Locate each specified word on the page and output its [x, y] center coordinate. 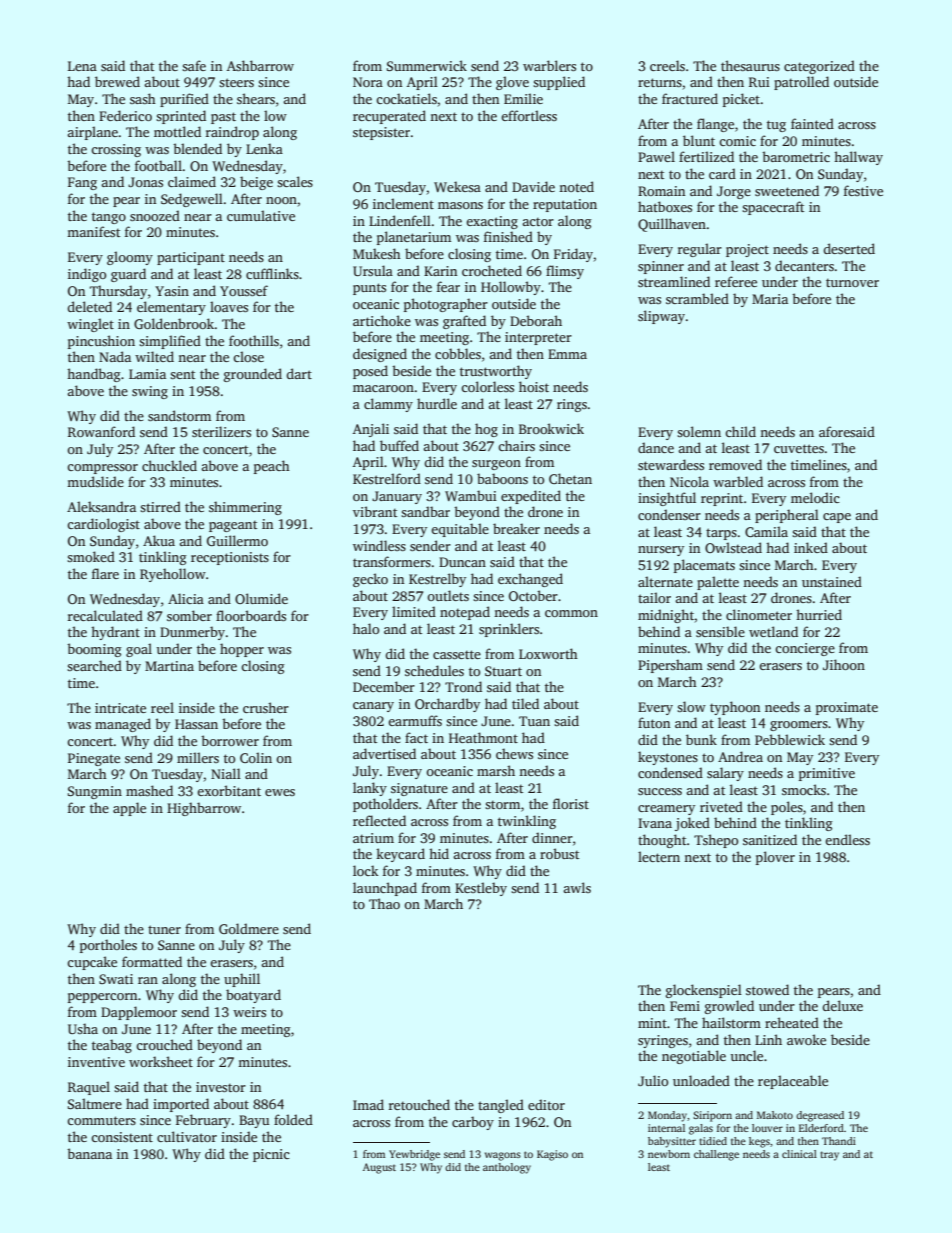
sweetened [787, 190]
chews [514, 753]
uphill [242, 980]
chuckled [169, 465]
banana [89, 1153]
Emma [567, 354]
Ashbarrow [260, 65]
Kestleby [481, 889]
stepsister [381, 133]
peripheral [787, 516]
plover [775, 858]
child [740, 431]
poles [787, 808]
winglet [90, 325]
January [397, 497]
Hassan [196, 724]
